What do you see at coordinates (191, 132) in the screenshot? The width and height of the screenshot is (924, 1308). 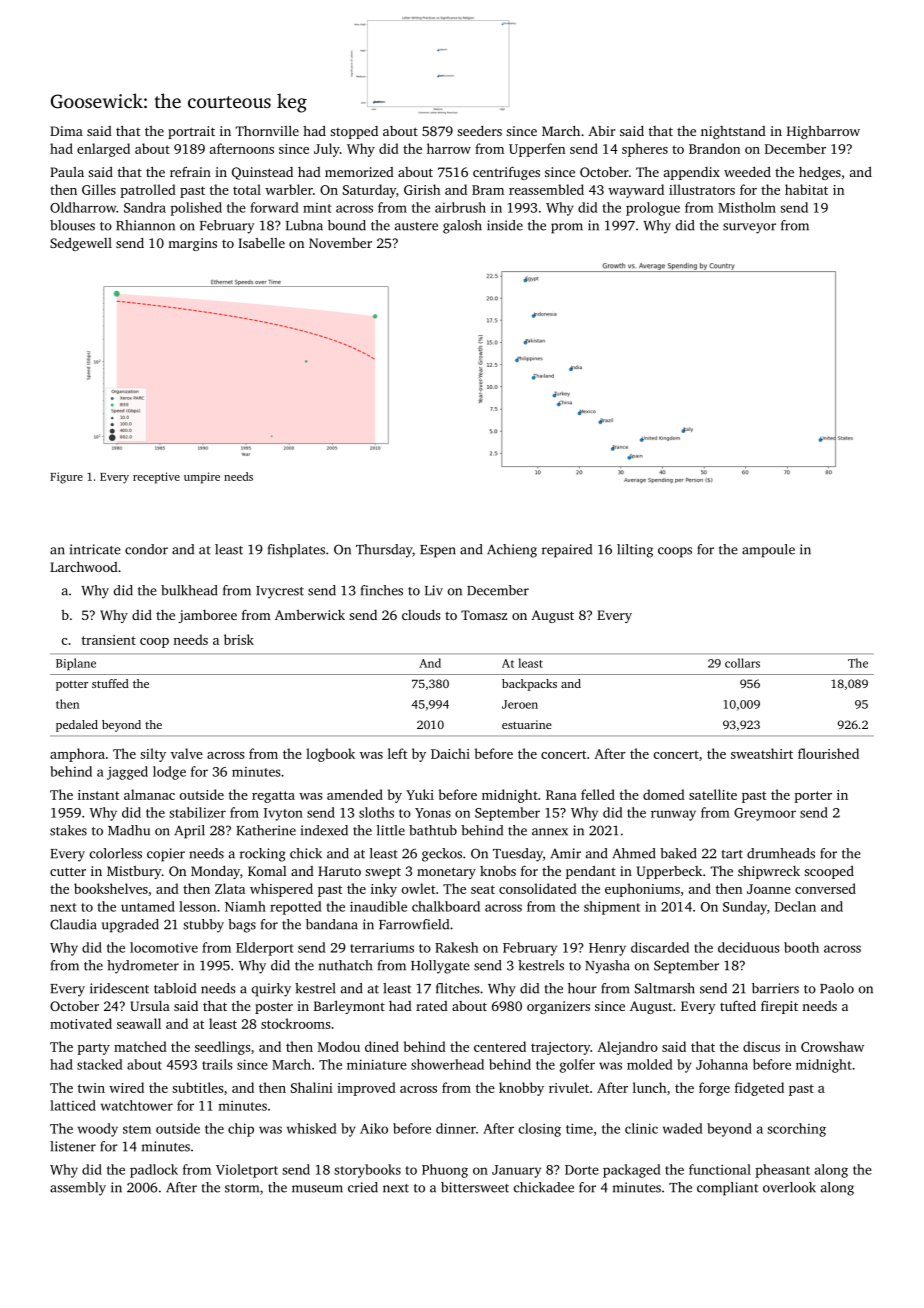 I see `portrait` at bounding box center [191, 132].
